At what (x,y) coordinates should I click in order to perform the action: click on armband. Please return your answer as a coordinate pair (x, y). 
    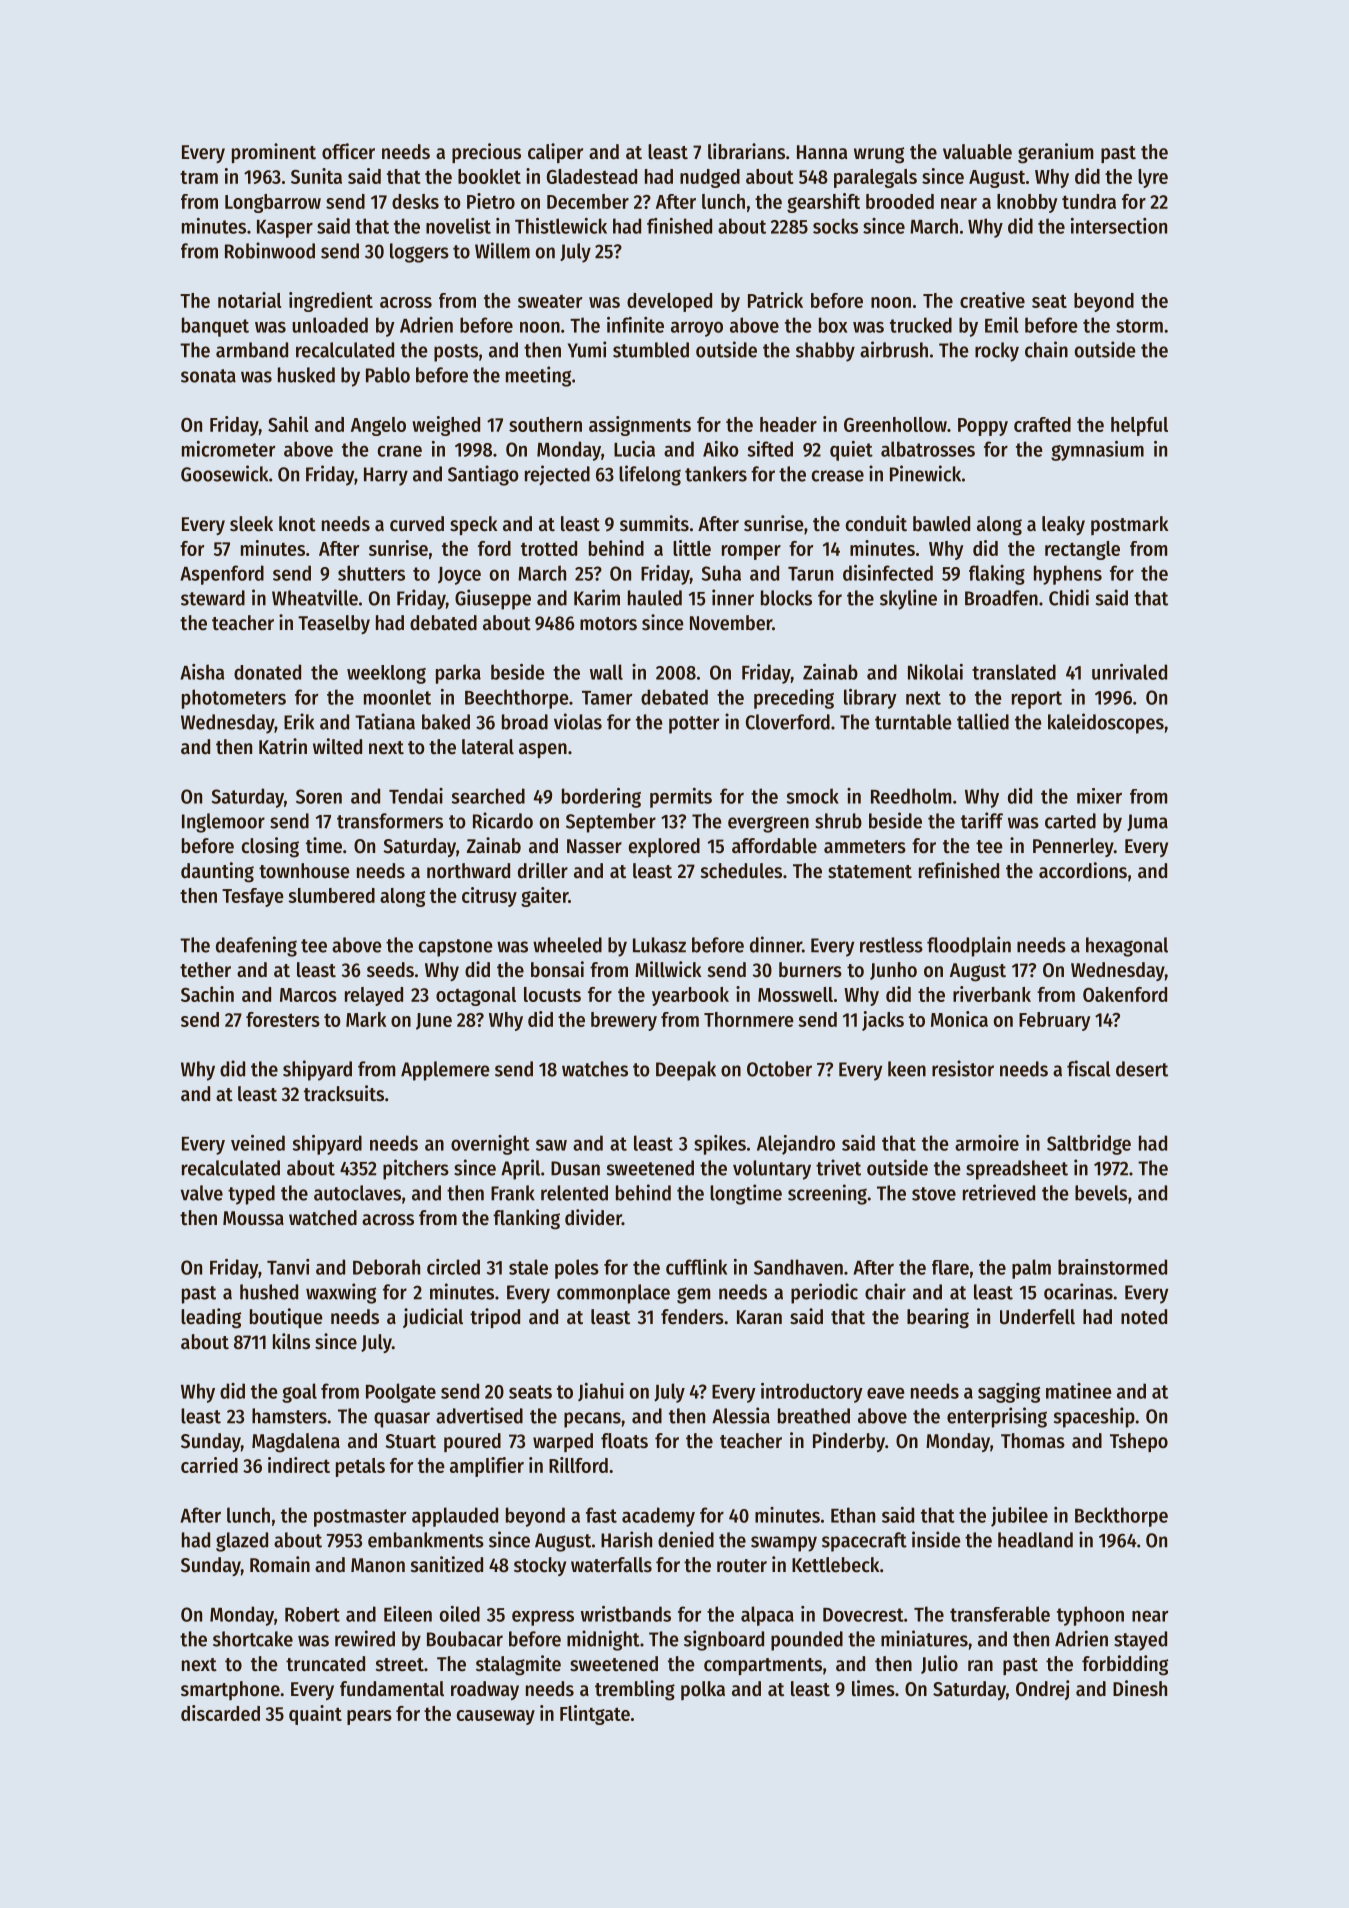
    Looking at the image, I should click on (252, 350).
